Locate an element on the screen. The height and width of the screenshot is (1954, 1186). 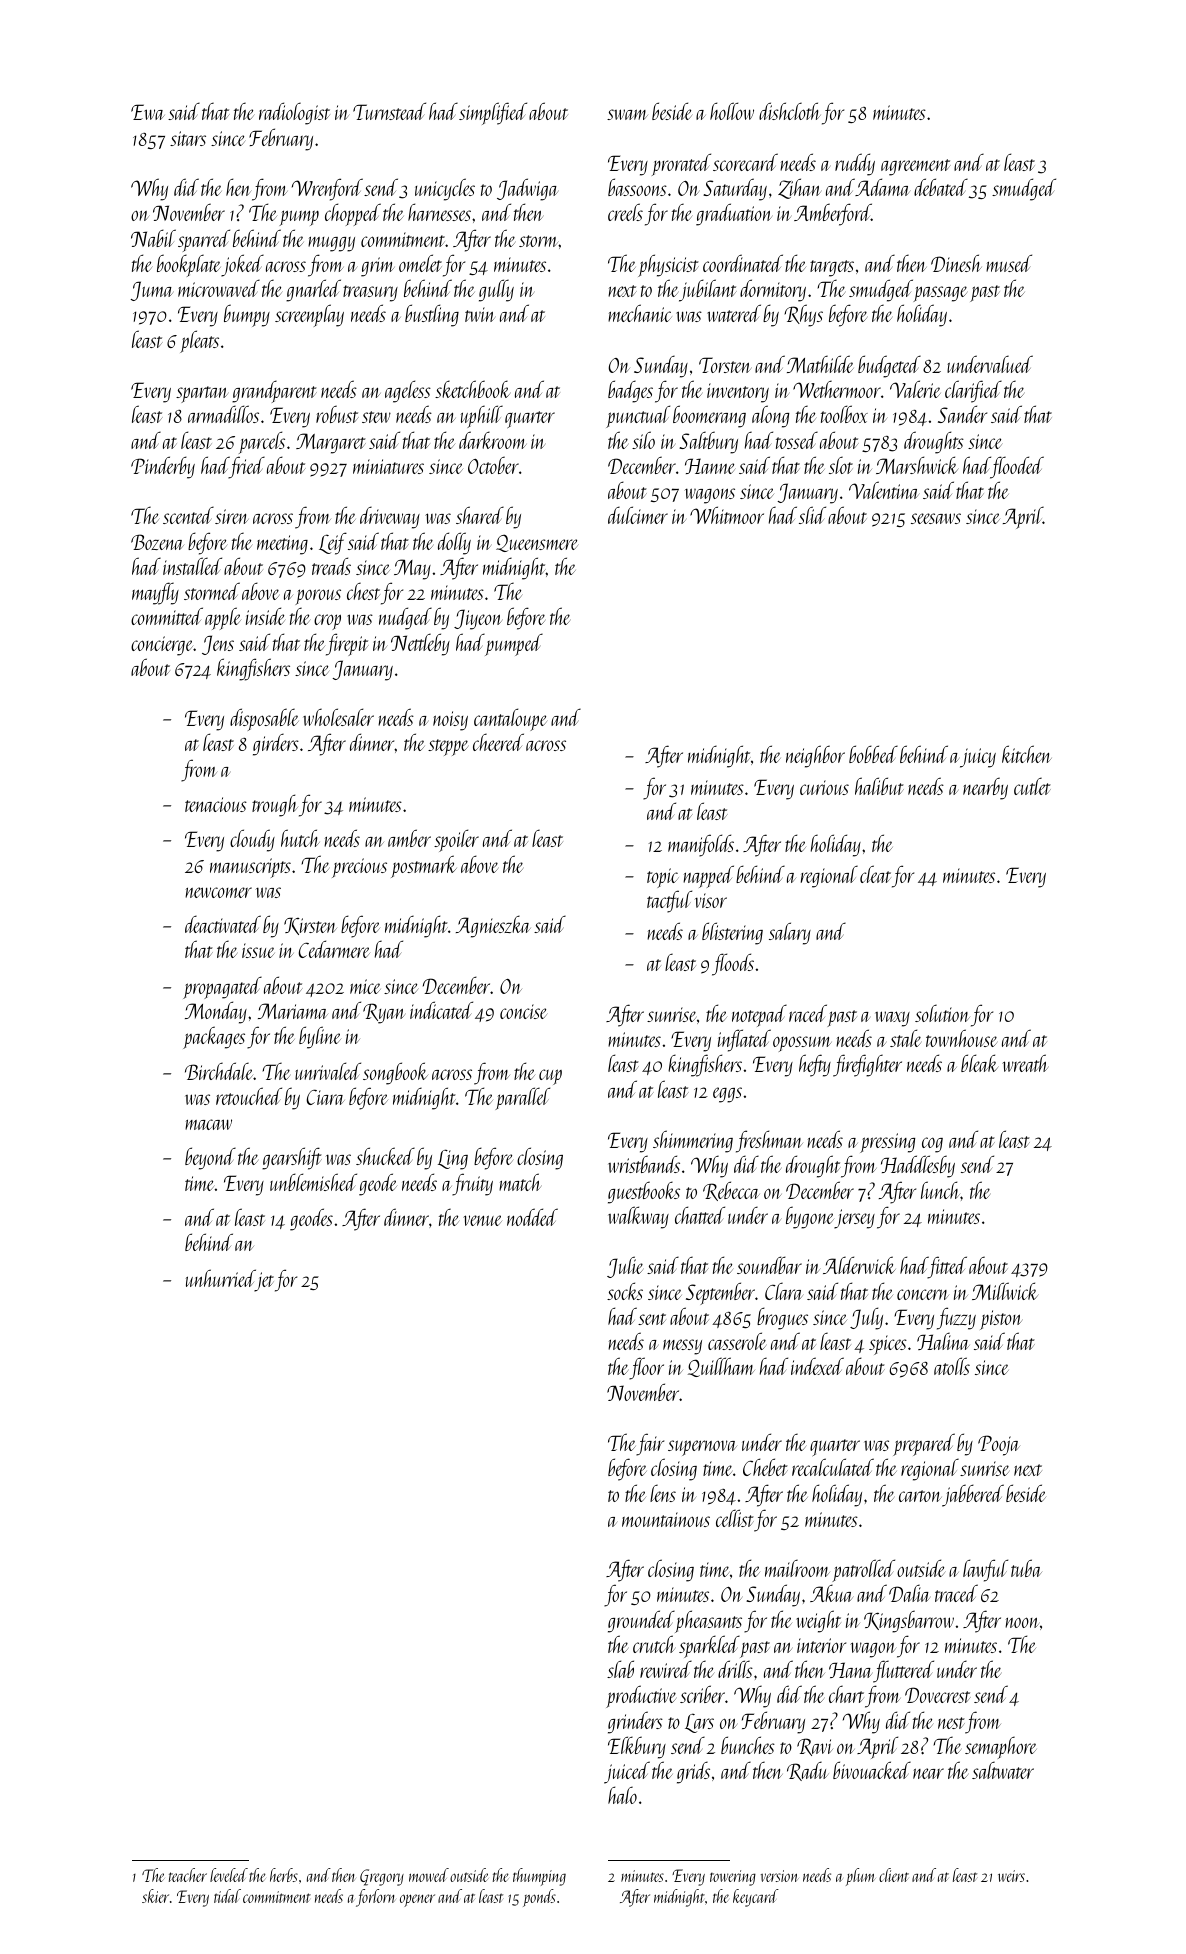
sitars is located at coordinates (188, 138).
